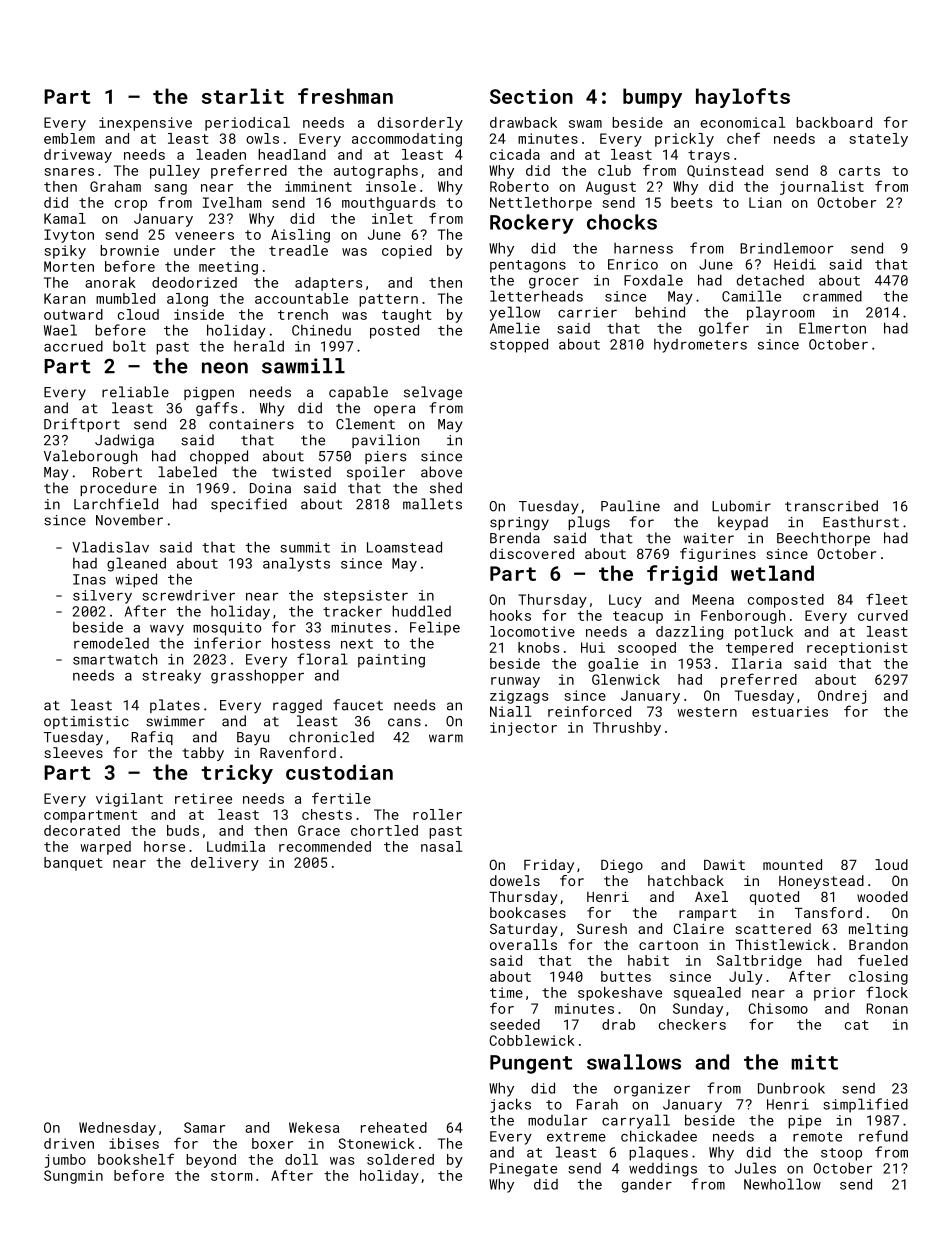 The image size is (952, 1233). Describe the element at coordinates (709, 538) in the document. I see `waiter` at that location.
